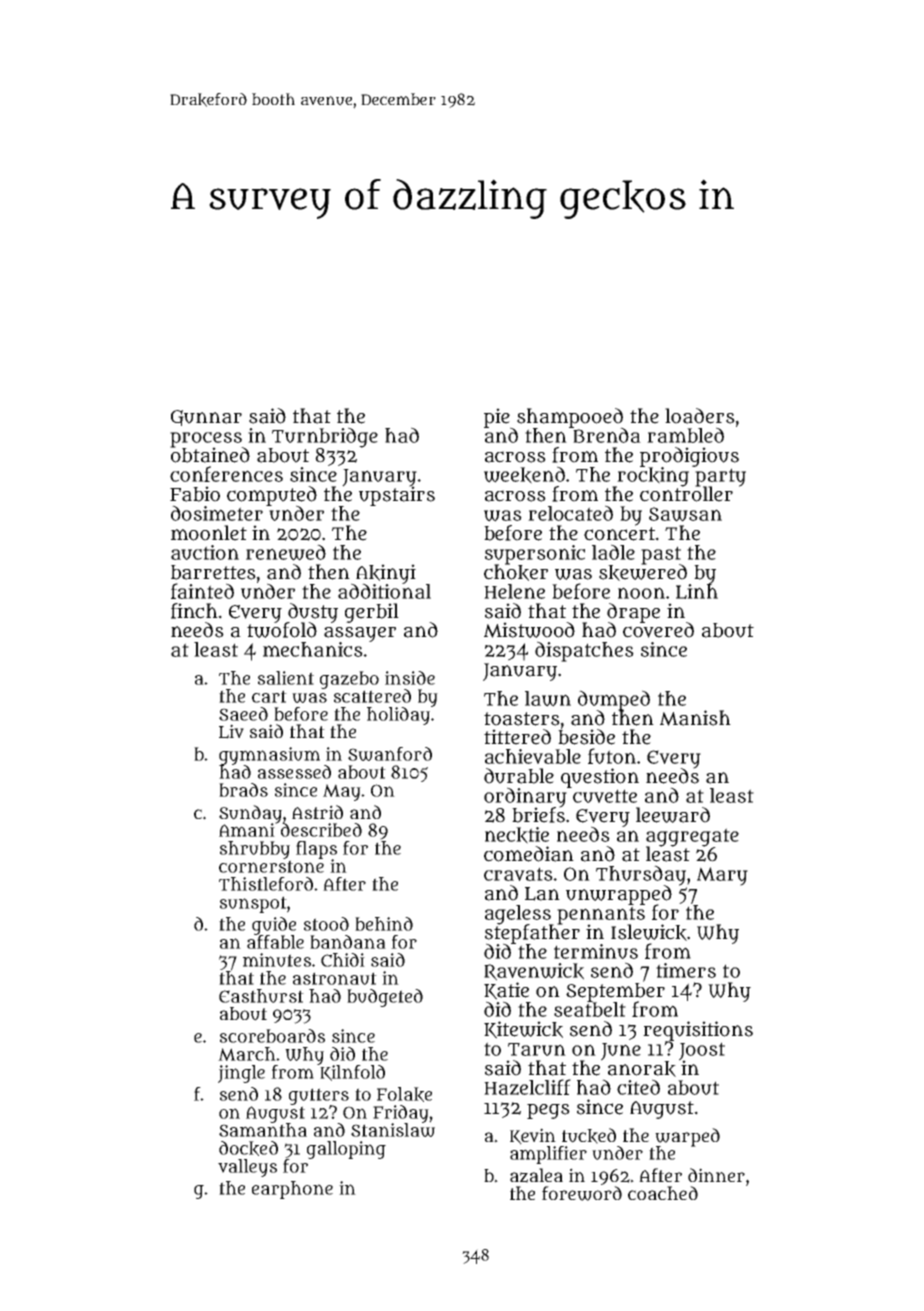 This screenshot has height=1311, width=924. What do you see at coordinates (248, 1148) in the screenshot?
I see `docked` at bounding box center [248, 1148].
